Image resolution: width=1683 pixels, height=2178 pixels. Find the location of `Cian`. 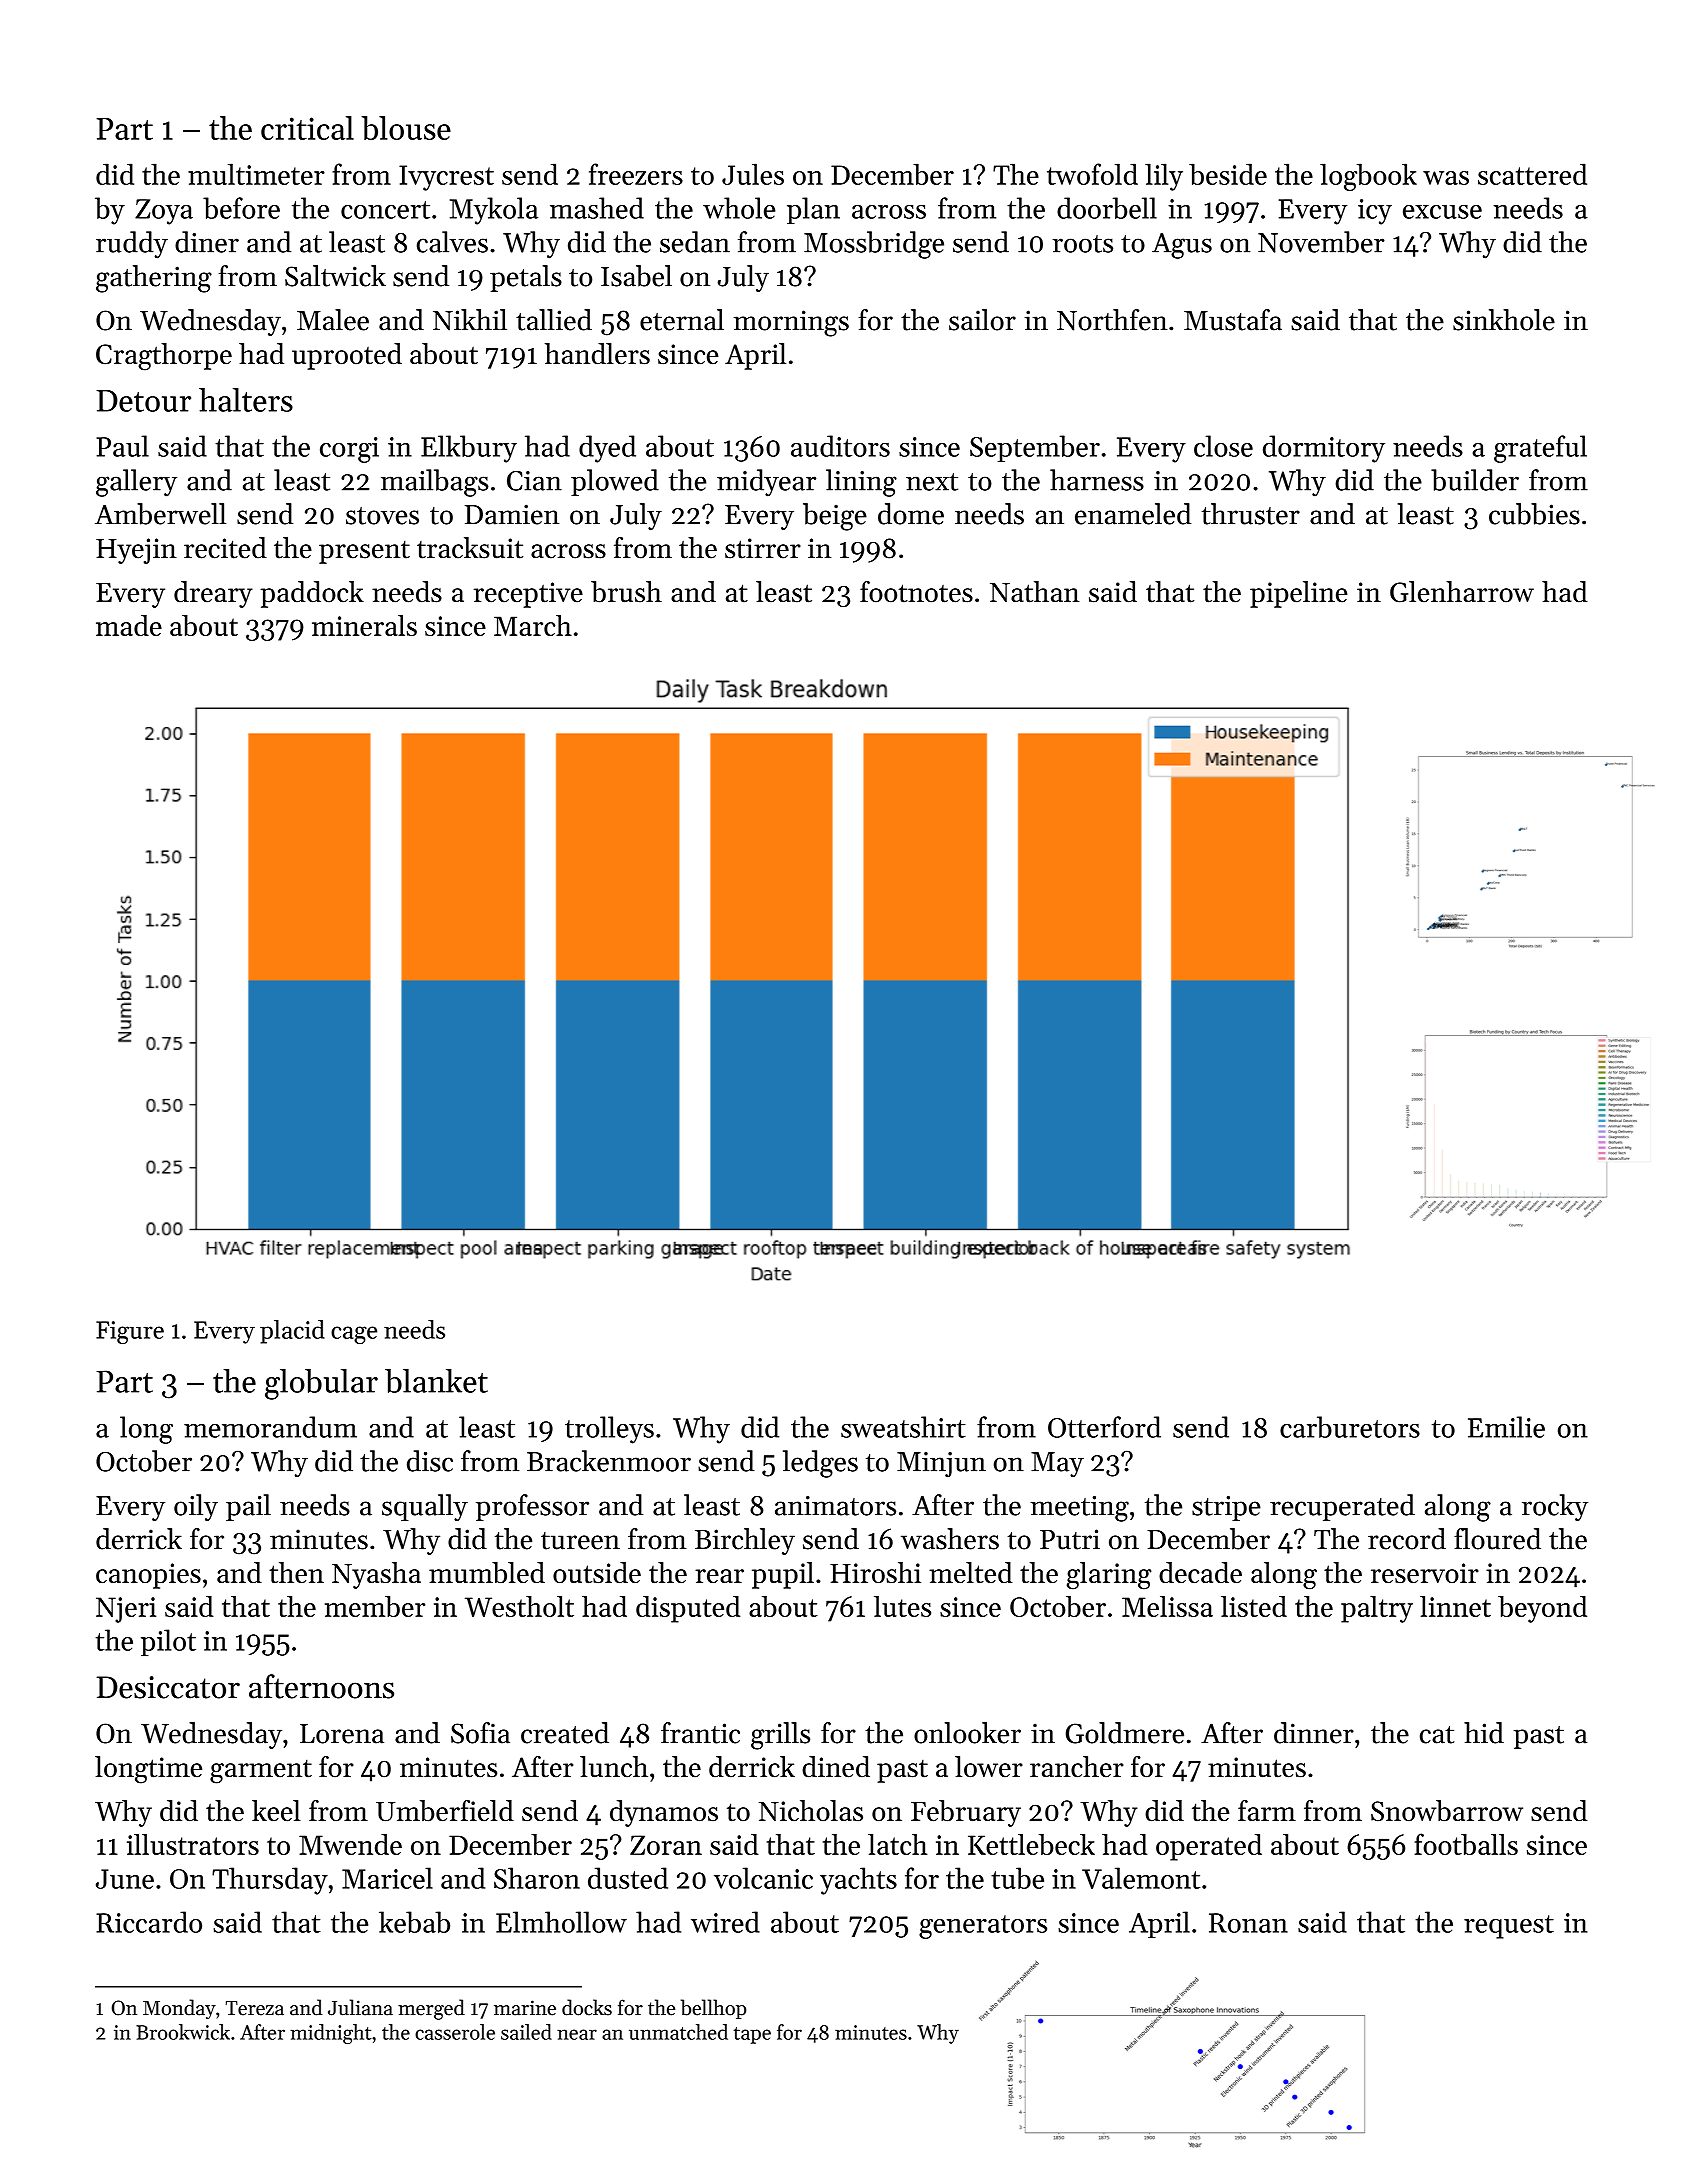

Cian is located at coordinates (534, 481).
